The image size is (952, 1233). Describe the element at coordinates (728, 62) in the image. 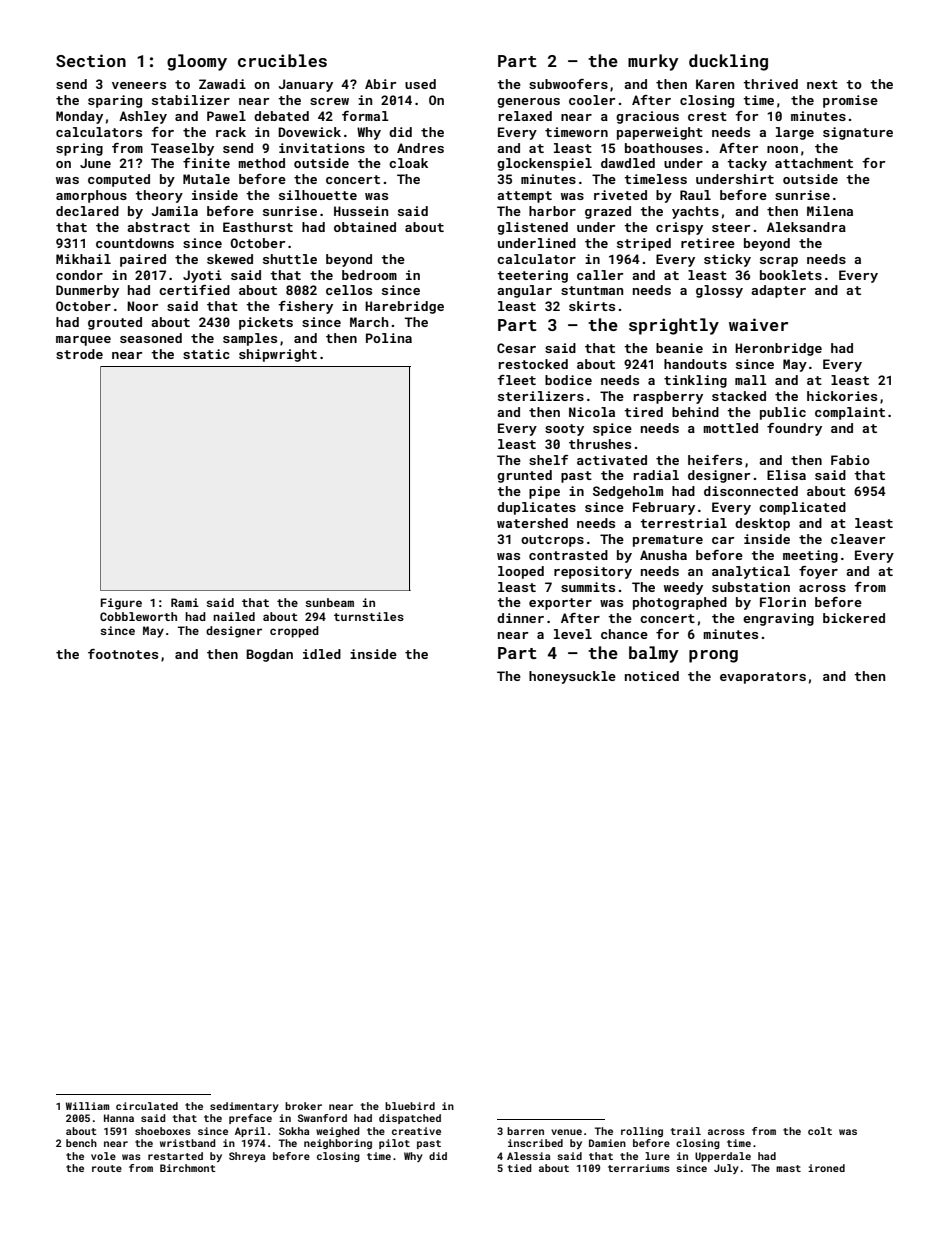

I see `duckling` at that location.
